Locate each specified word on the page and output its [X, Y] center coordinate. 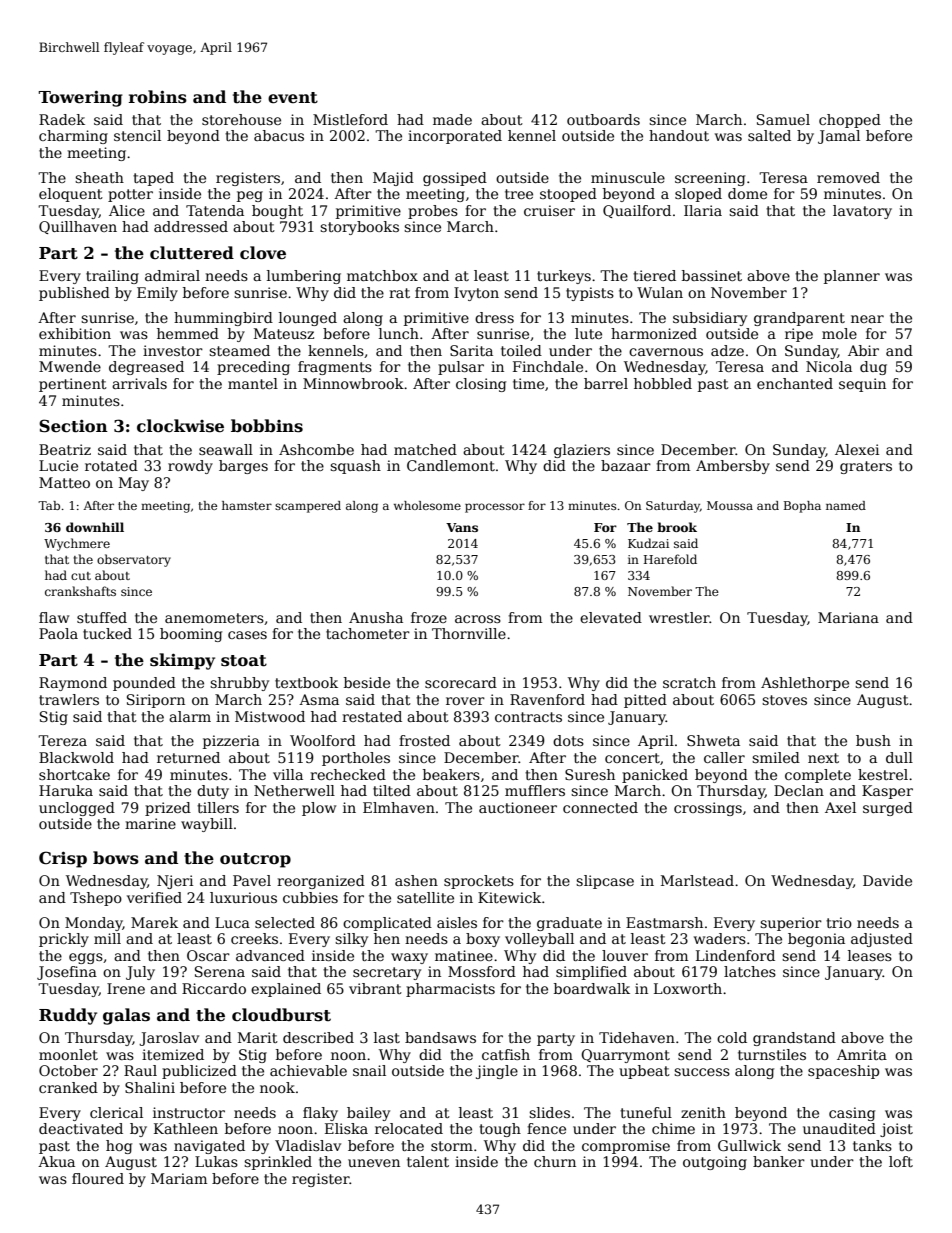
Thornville [469, 633]
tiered [654, 275]
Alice [127, 210]
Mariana [848, 617]
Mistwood [270, 716]
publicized [199, 1072]
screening [710, 179]
